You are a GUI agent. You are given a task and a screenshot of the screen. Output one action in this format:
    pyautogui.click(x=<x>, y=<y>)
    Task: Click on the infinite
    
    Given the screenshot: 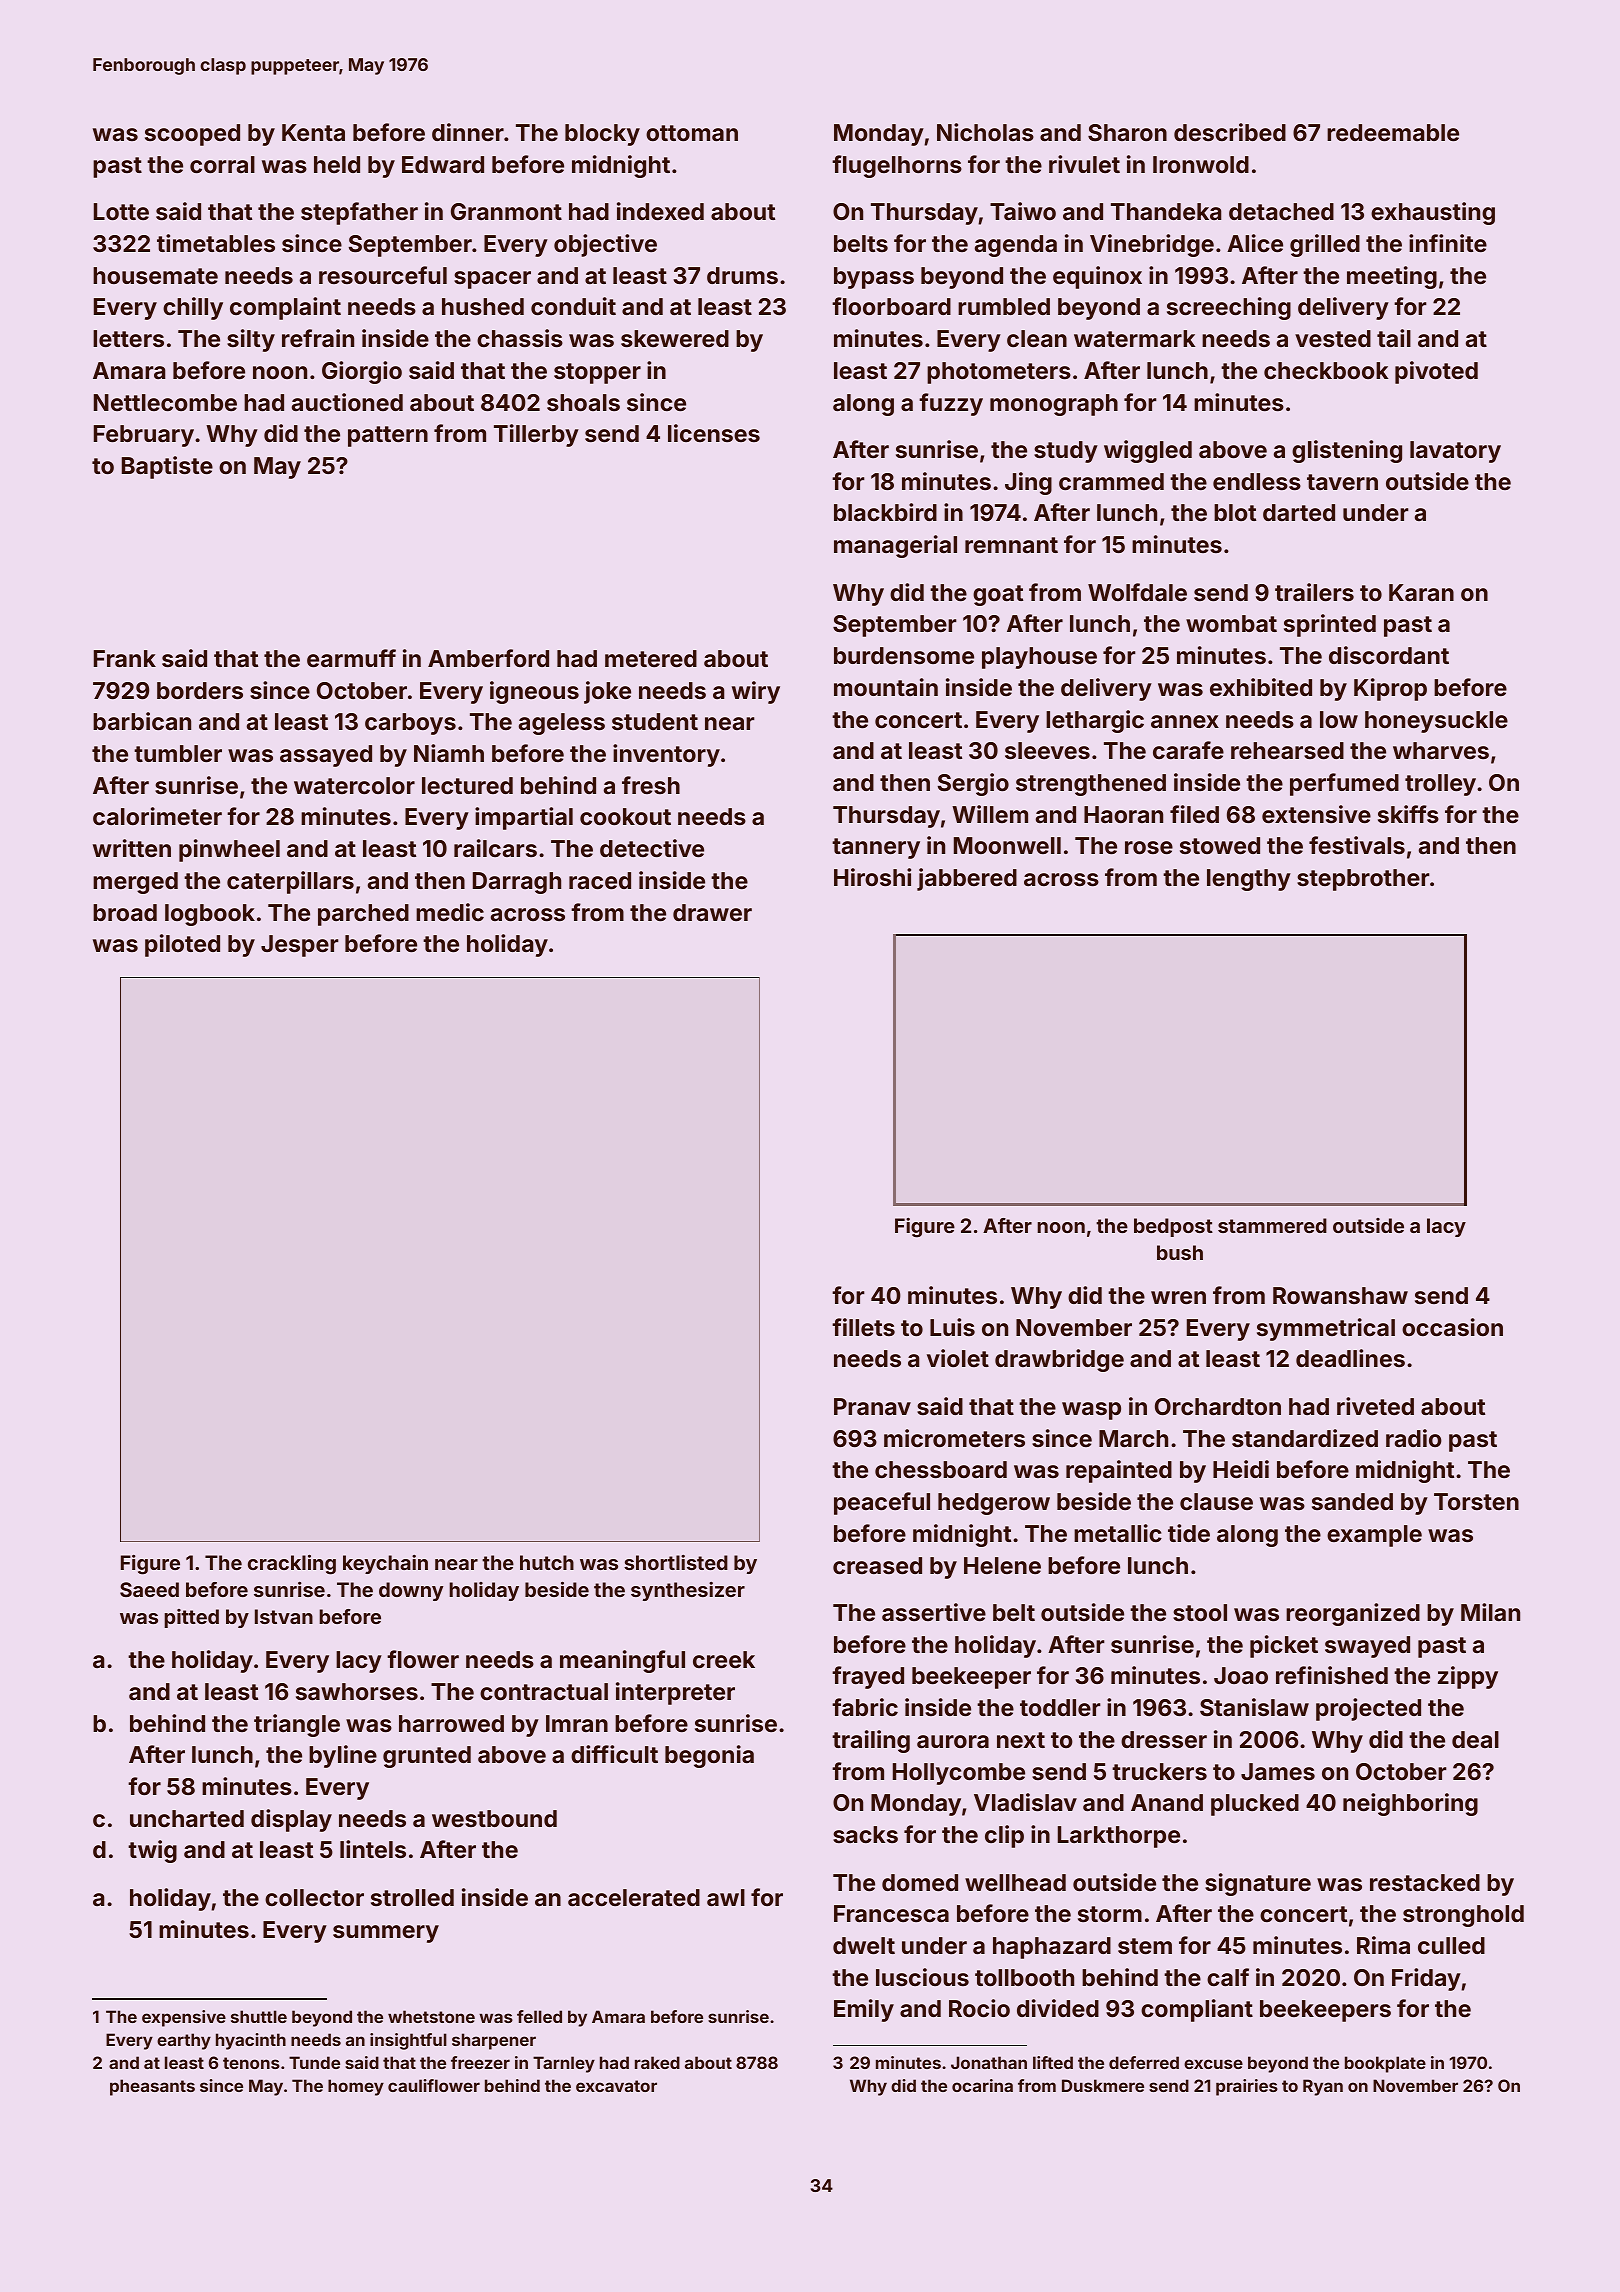 What is the action you would take?
    pyautogui.click(x=1448, y=243)
